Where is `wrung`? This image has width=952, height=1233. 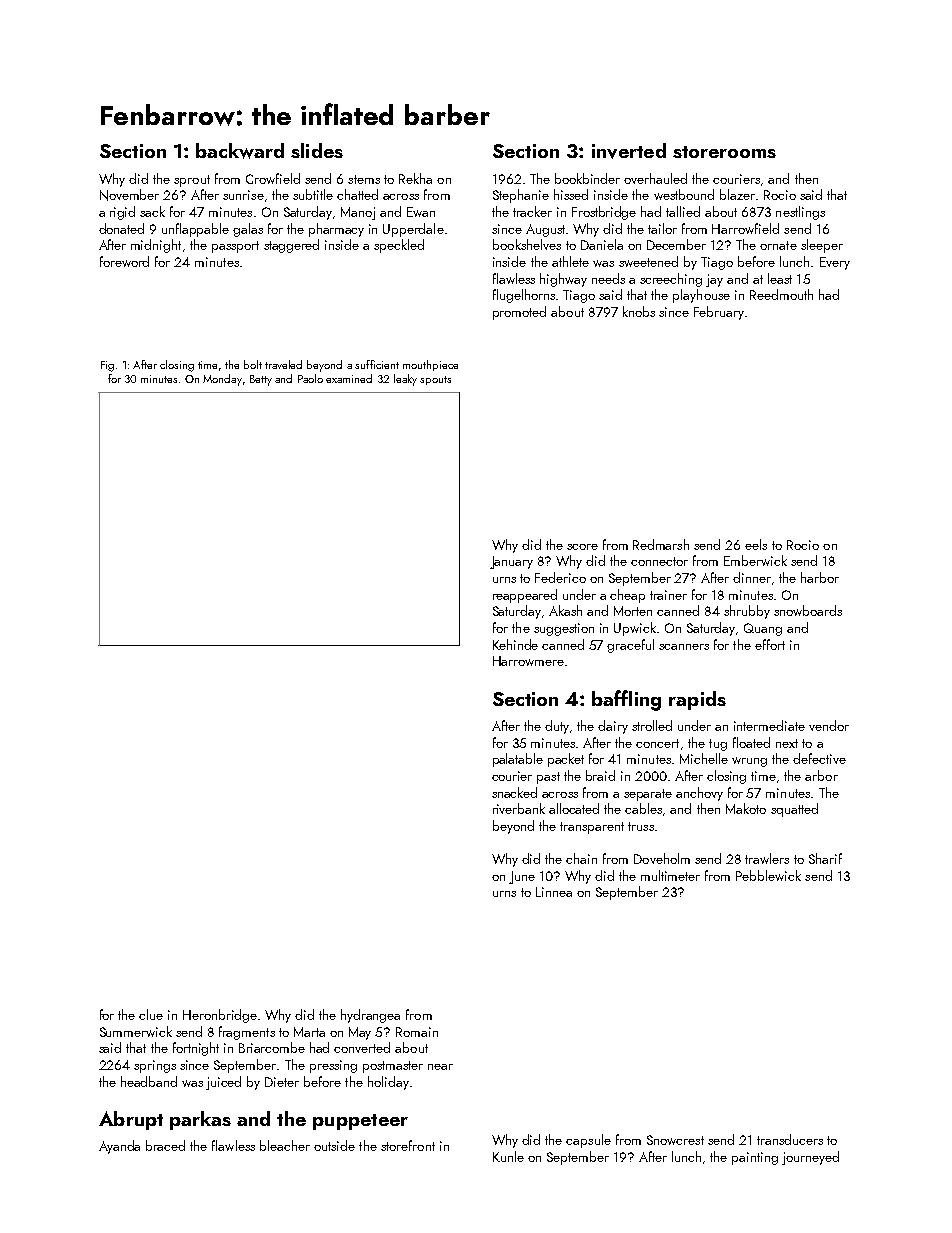
wrung is located at coordinates (749, 762).
